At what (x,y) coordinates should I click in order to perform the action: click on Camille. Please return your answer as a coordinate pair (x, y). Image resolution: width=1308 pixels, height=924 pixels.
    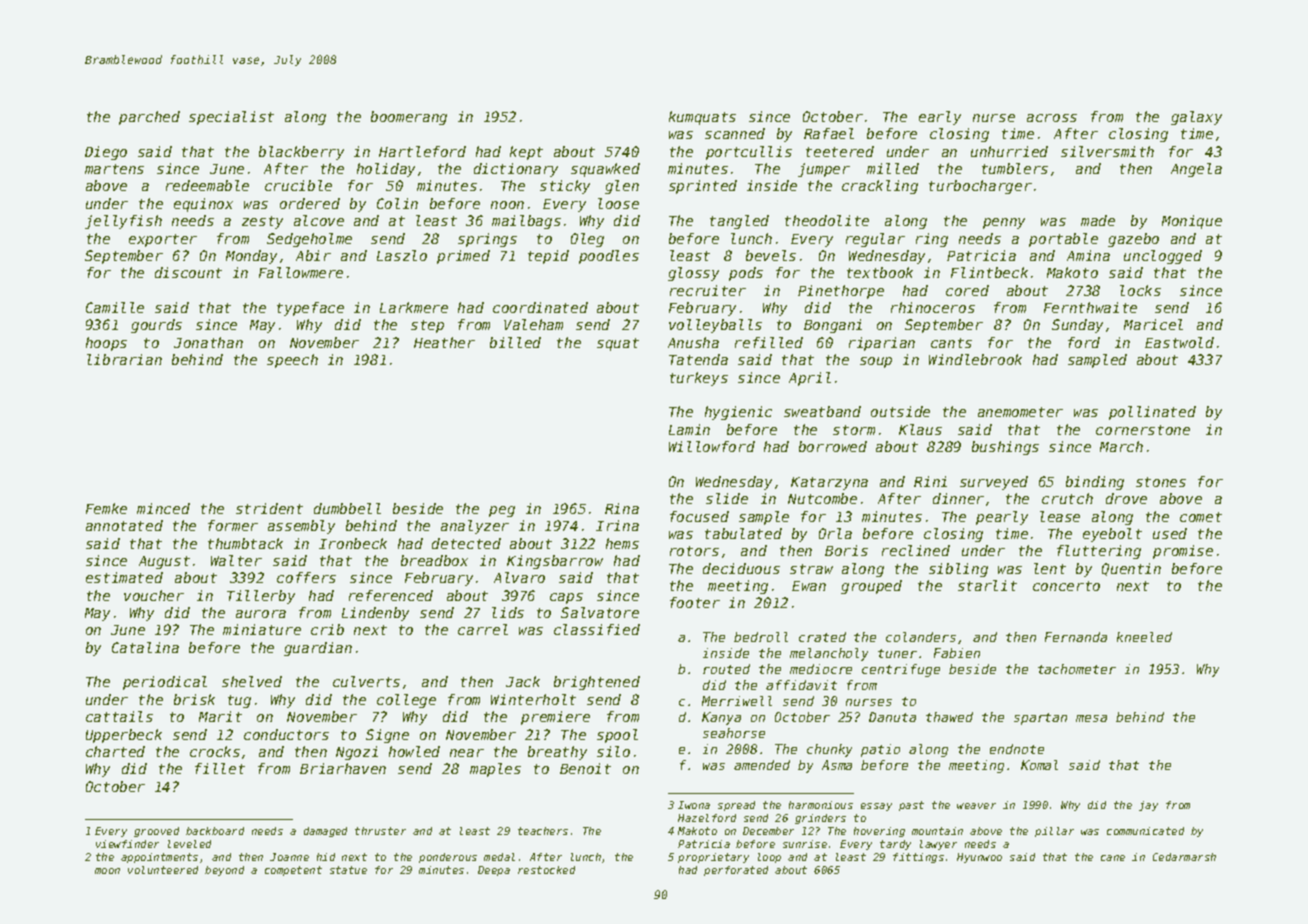
    Looking at the image, I should click on (115, 307).
